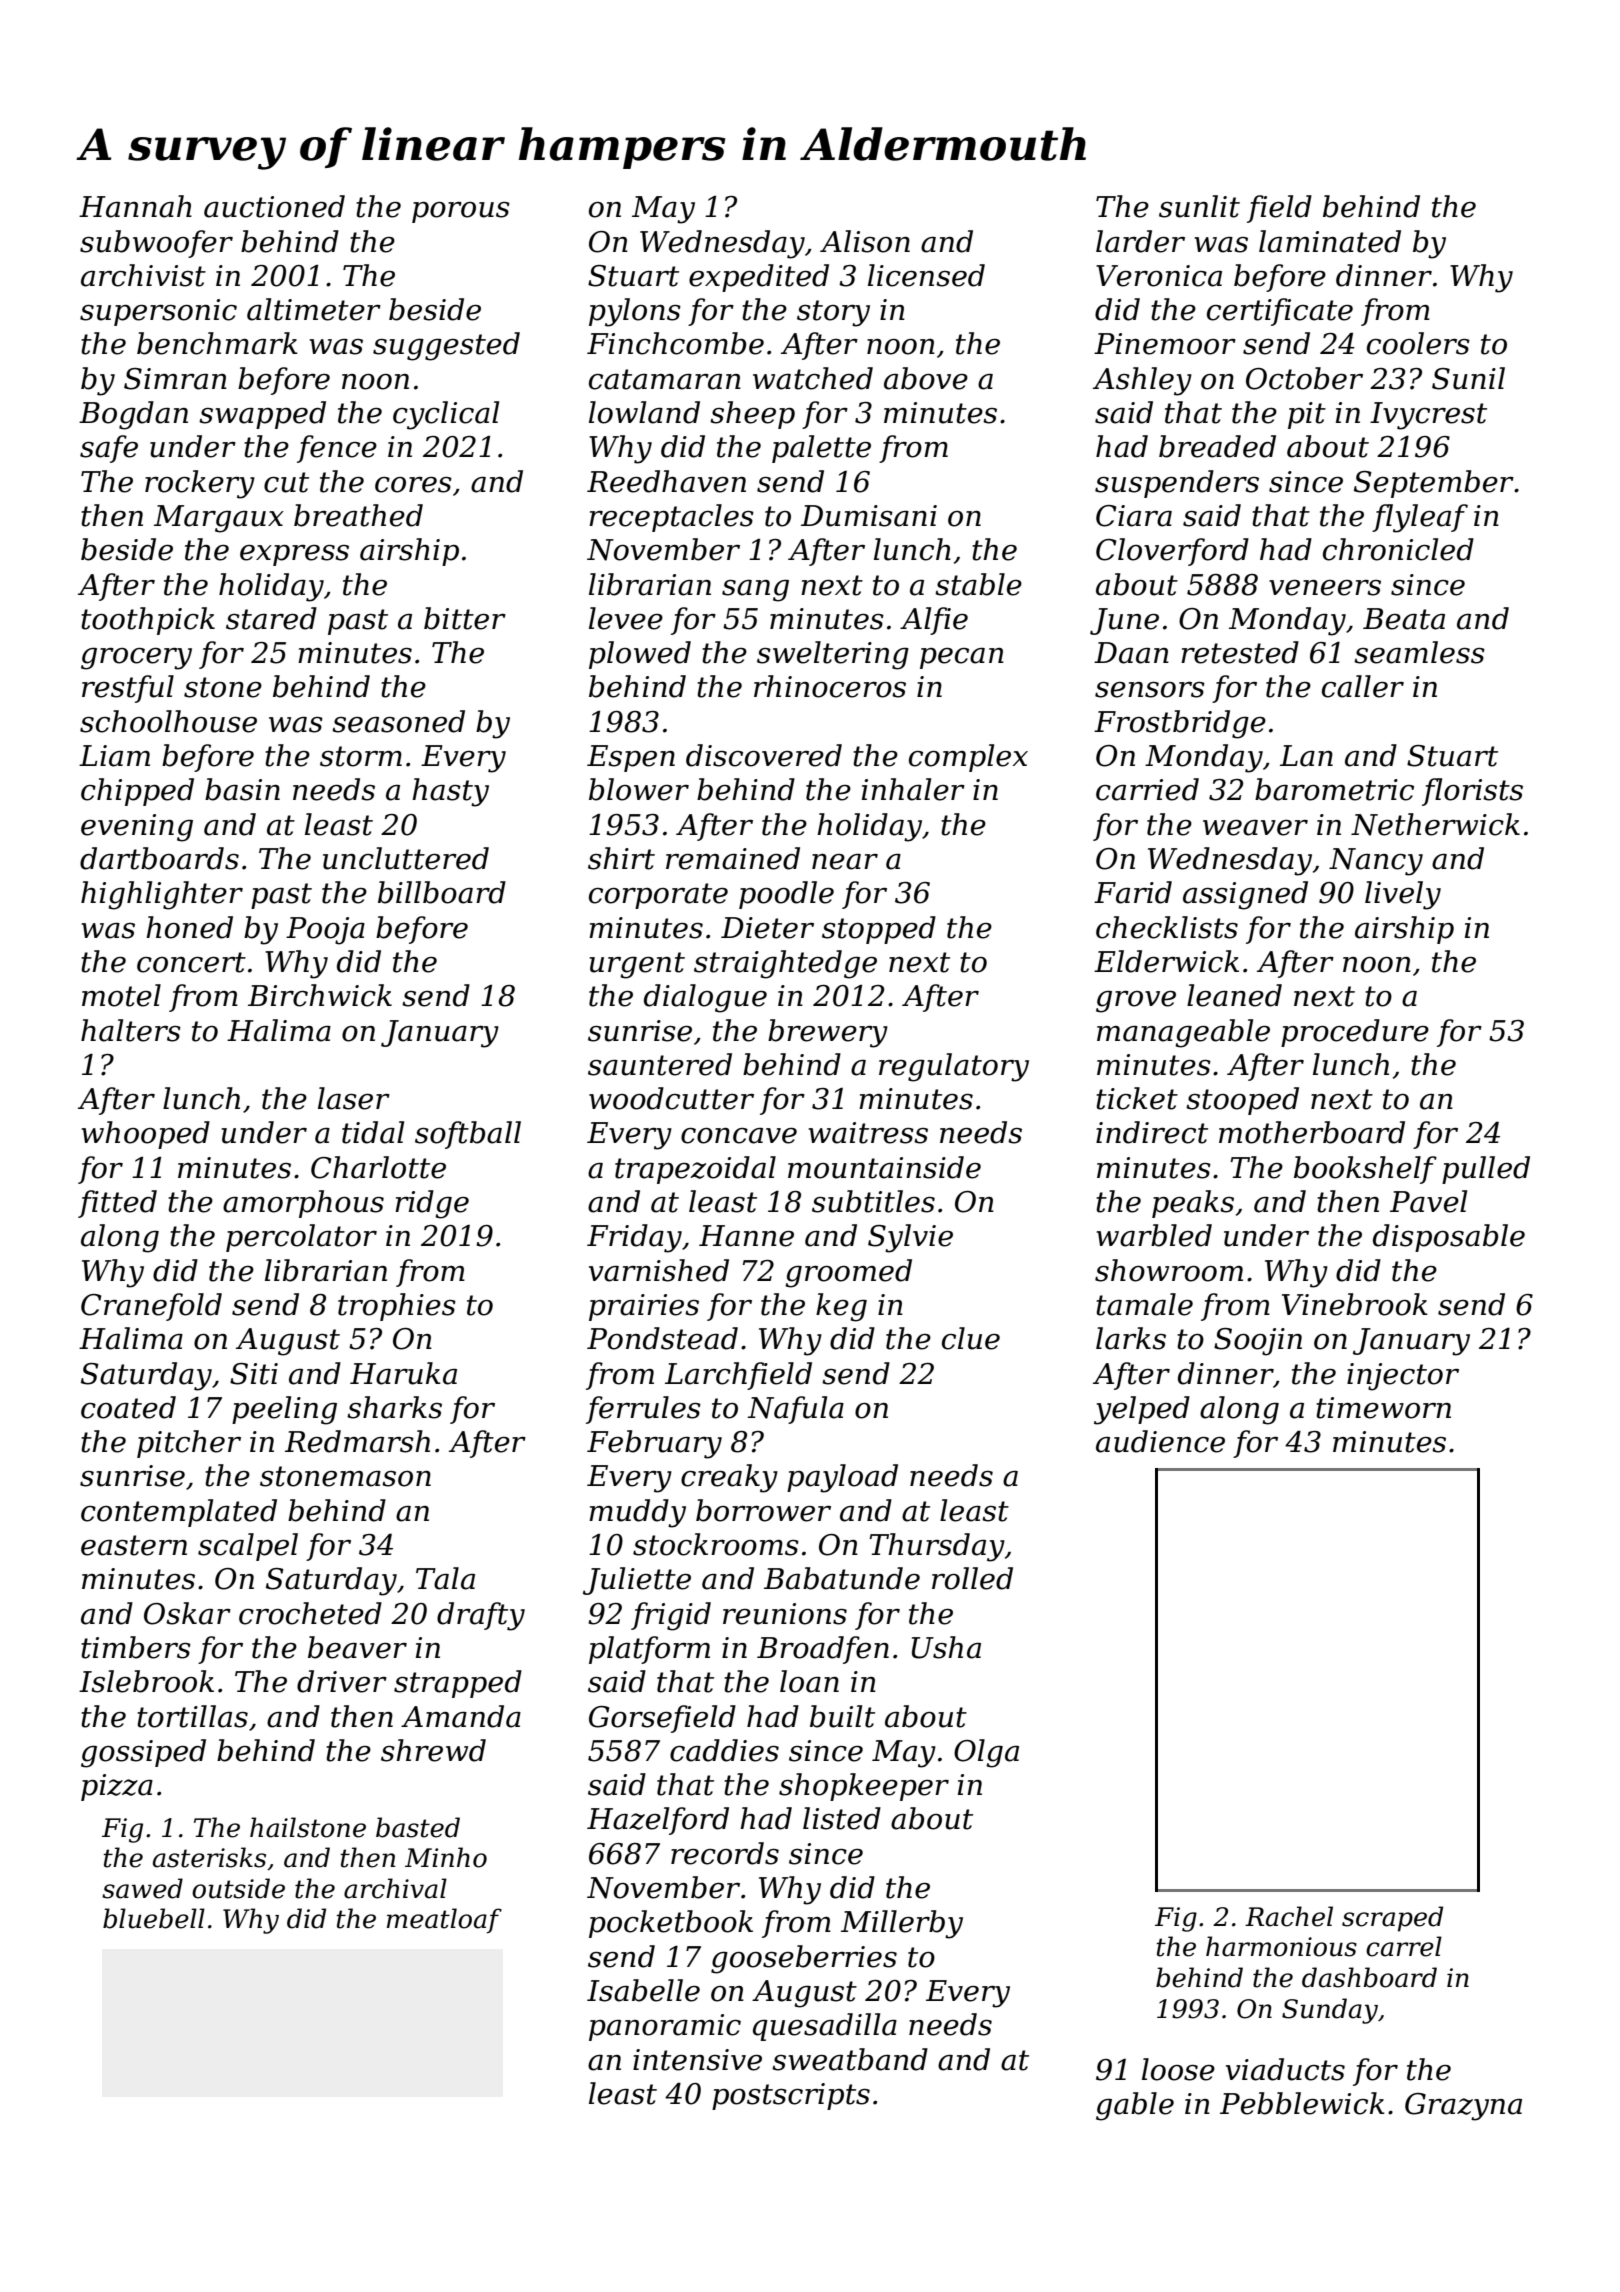 Image resolution: width=1620 pixels, height=2292 pixels. Describe the element at coordinates (842, 1578) in the image. I see `Babatunde` at that location.
